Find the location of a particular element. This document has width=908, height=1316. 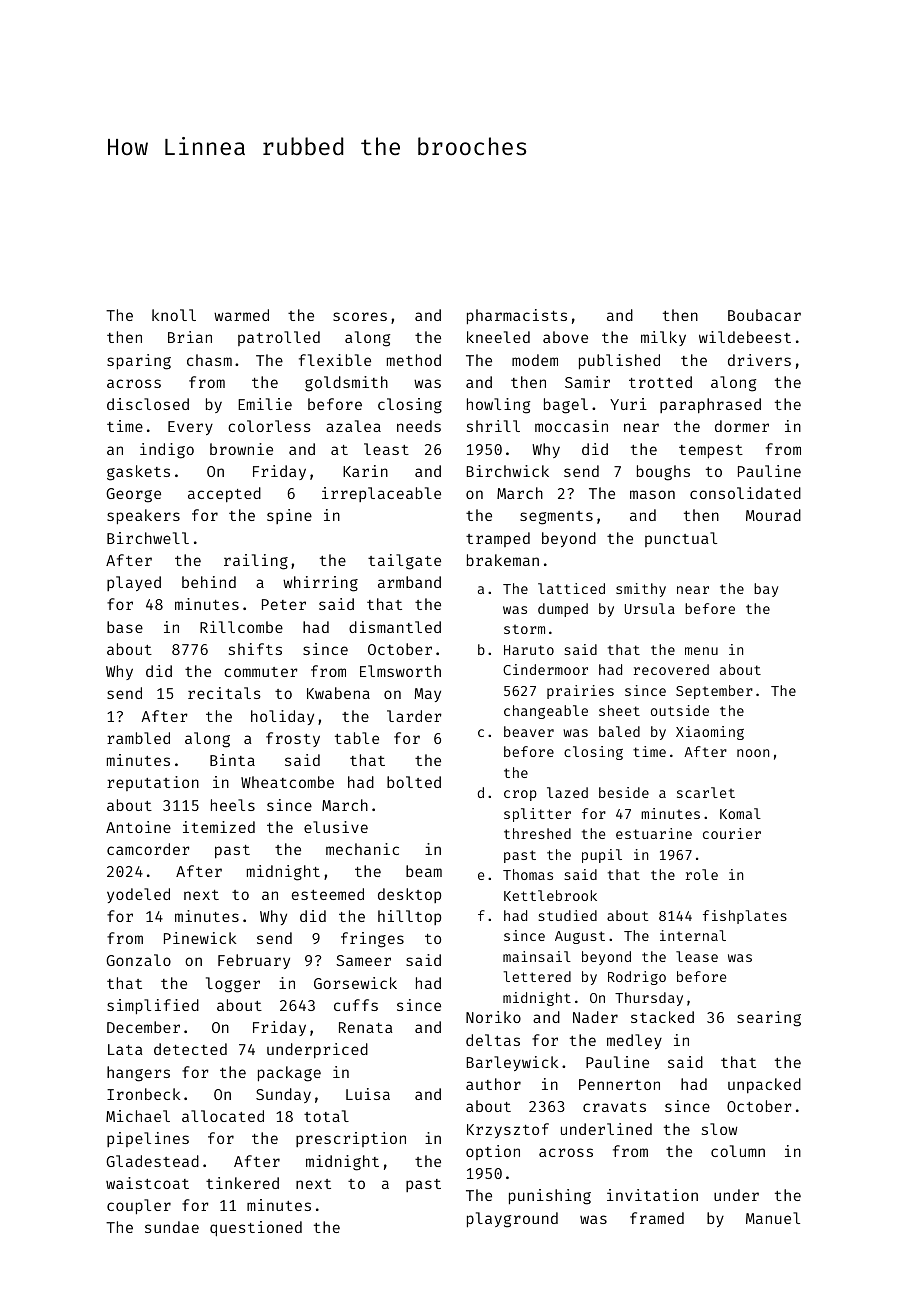

yodeled is located at coordinates (138, 895).
